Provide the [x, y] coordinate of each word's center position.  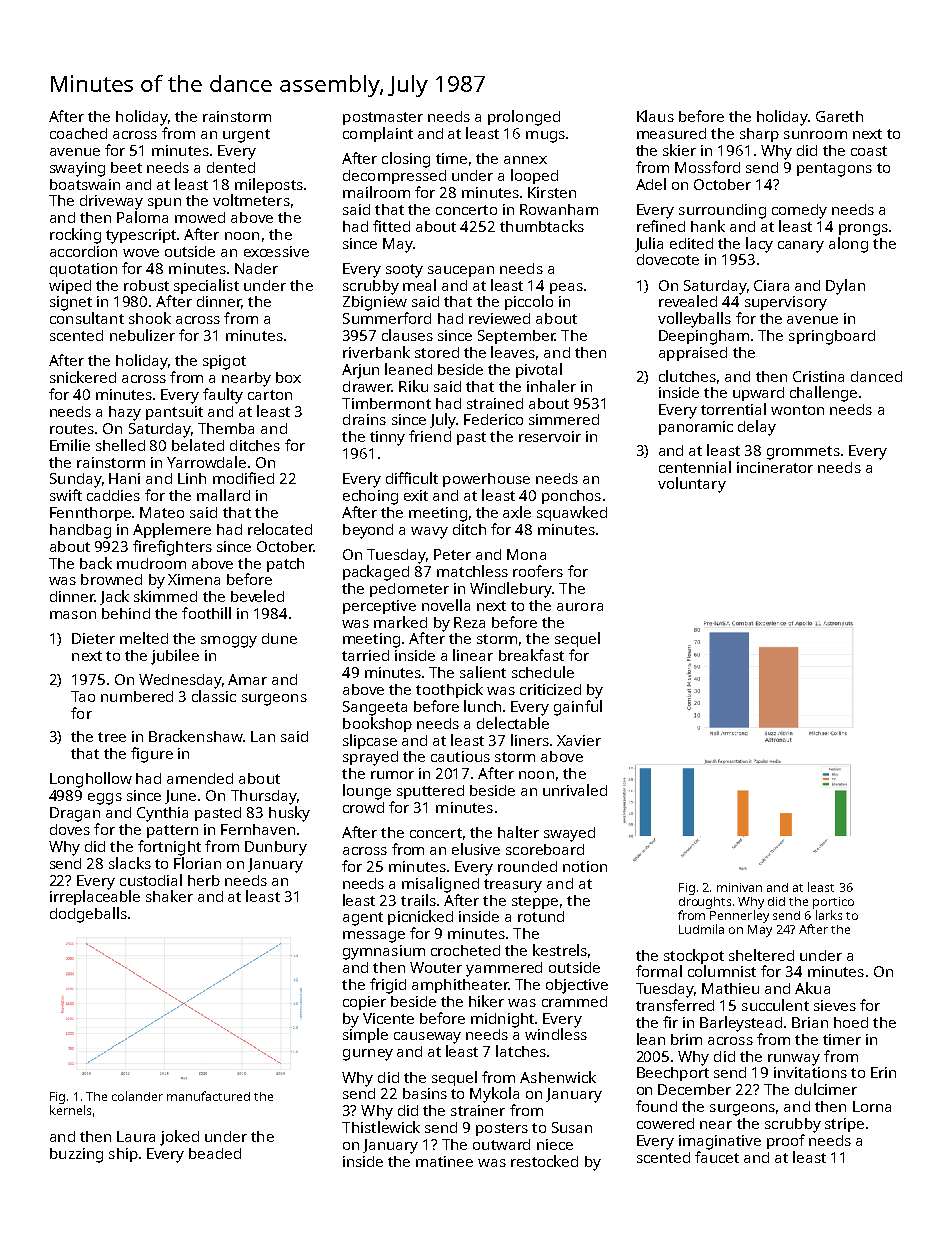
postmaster [383, 118]
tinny [387, 438]
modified [243, 478]
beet [126, 167]
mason [73, 615]
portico [833, 903]
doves [70, 829]
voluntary [692, 485]
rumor [392, 775]
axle [517, 512]
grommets [803, 453]
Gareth [839, 116]
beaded [215, 1153]
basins [425, 1093]
